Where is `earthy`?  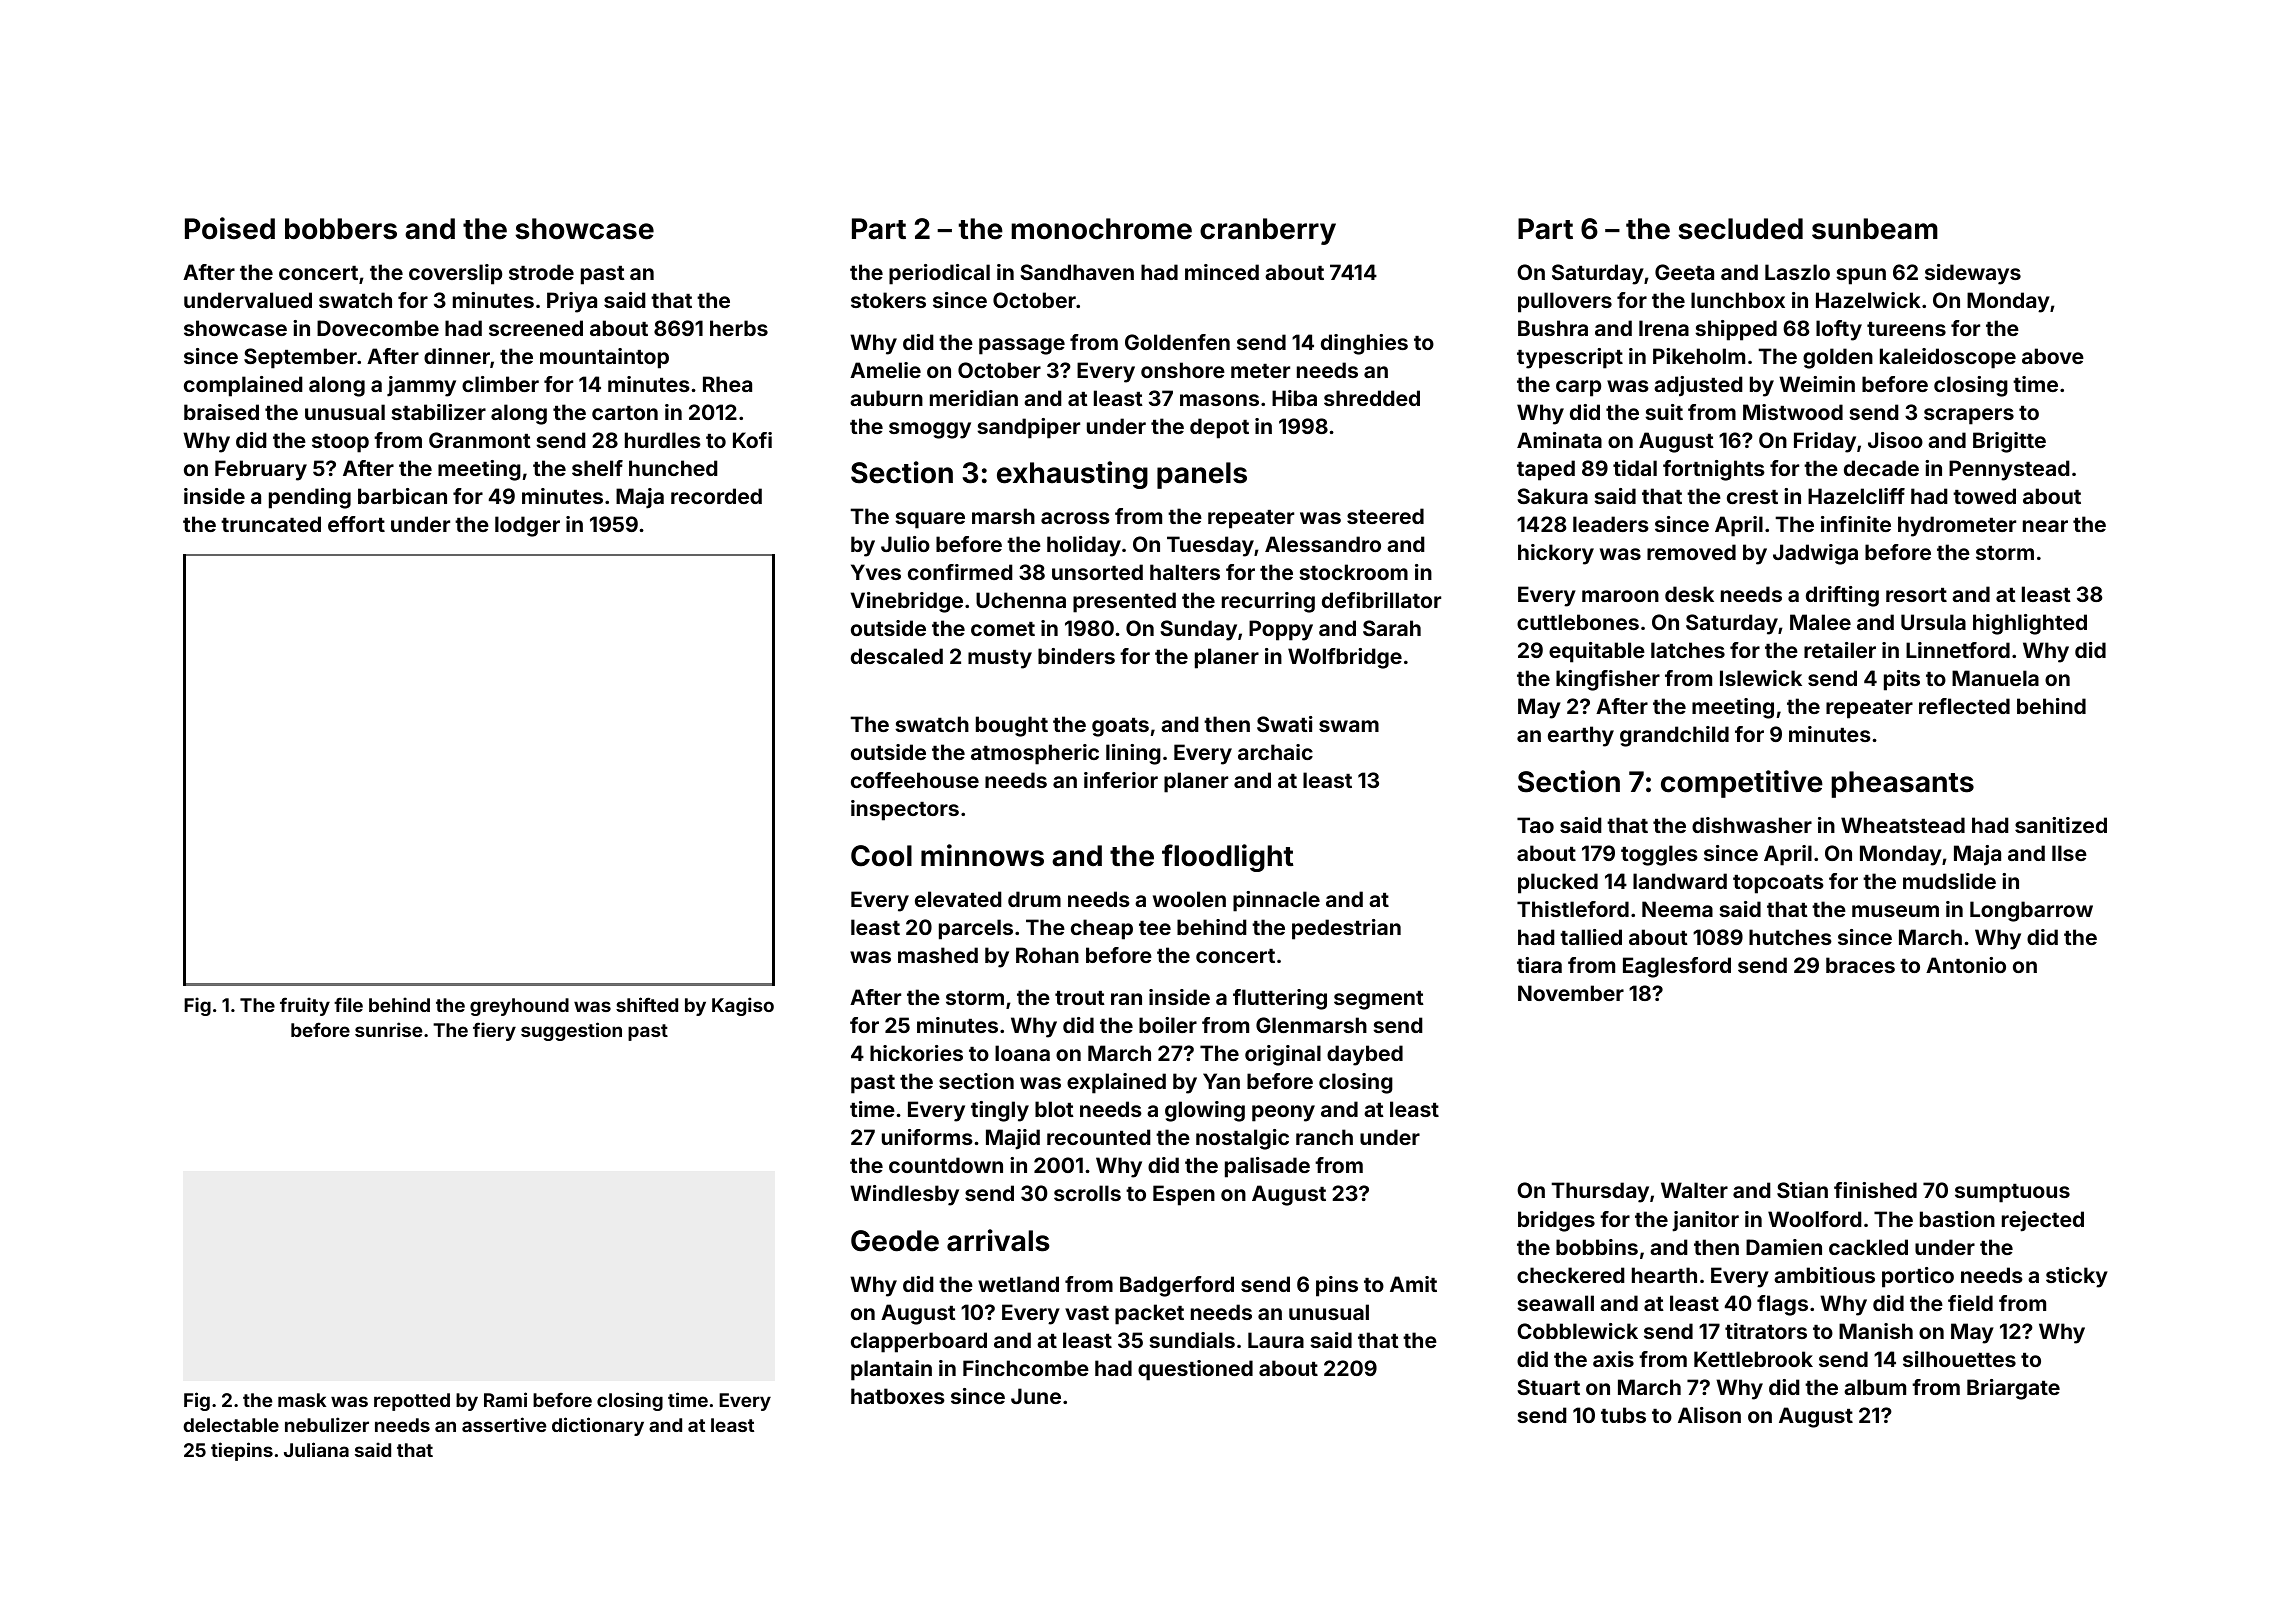 earthy is located at coordinates (1581, 736).
